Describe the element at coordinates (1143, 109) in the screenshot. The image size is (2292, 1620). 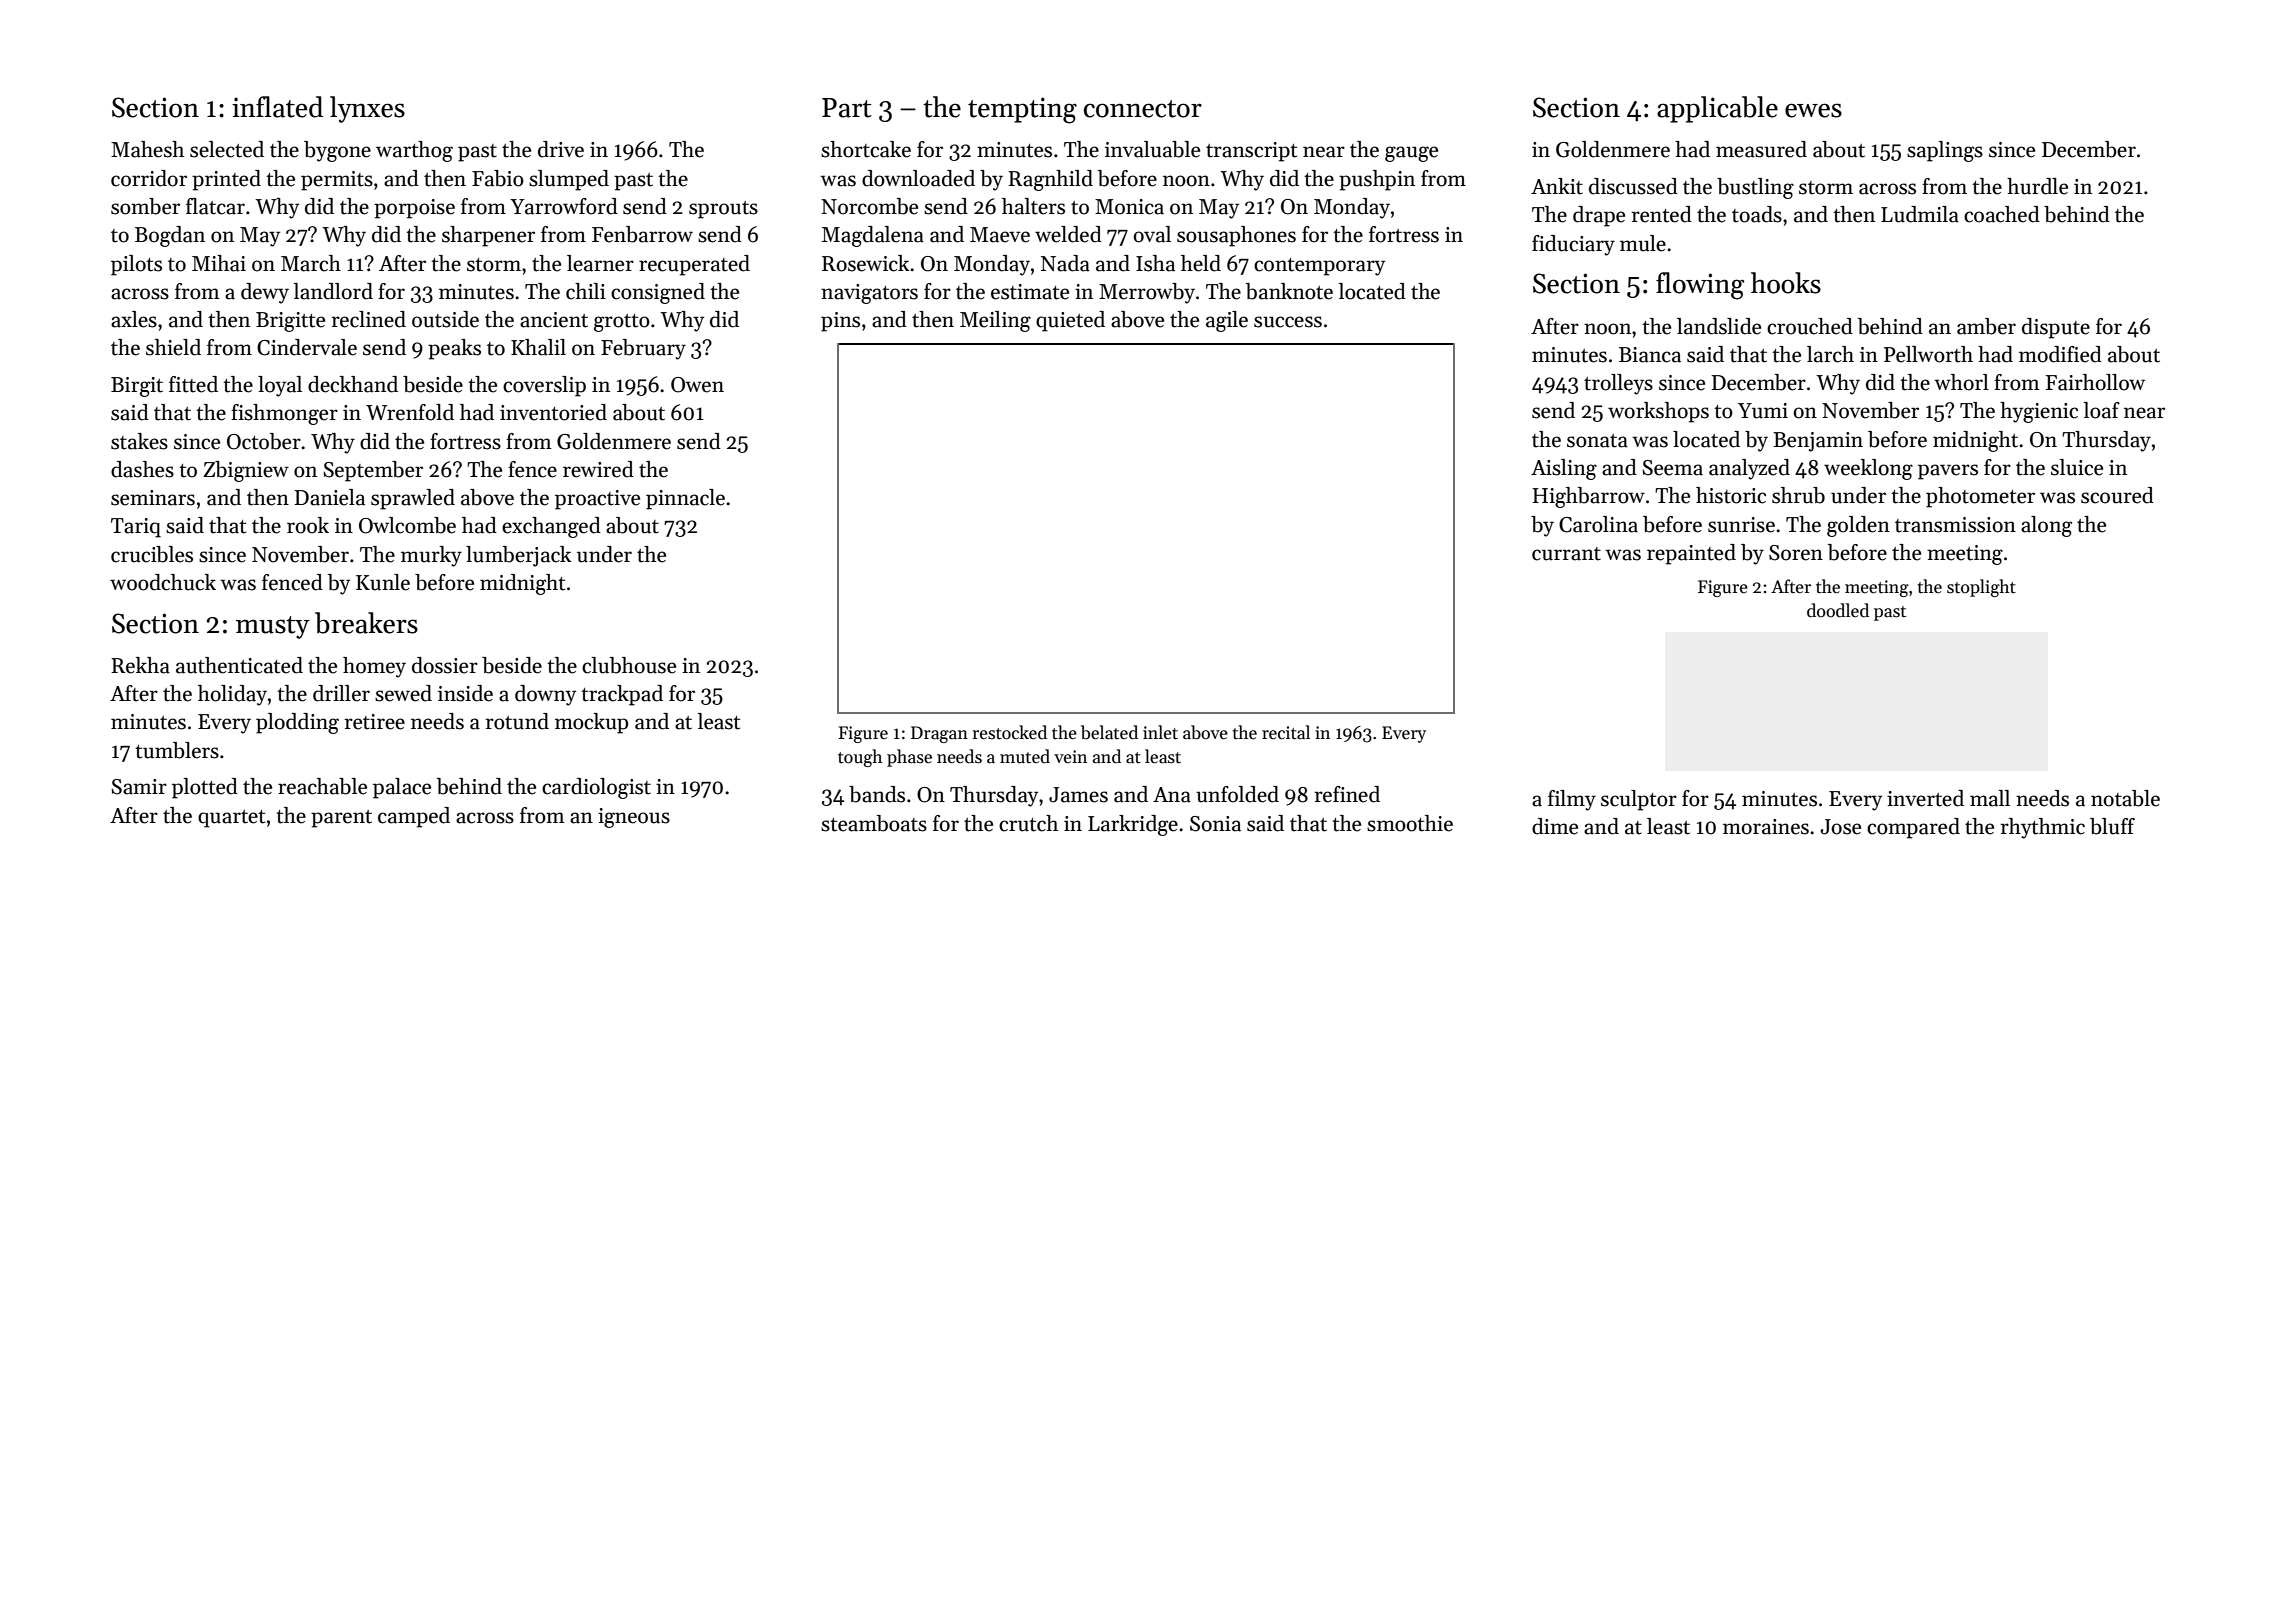
I see `connector` at that location.
